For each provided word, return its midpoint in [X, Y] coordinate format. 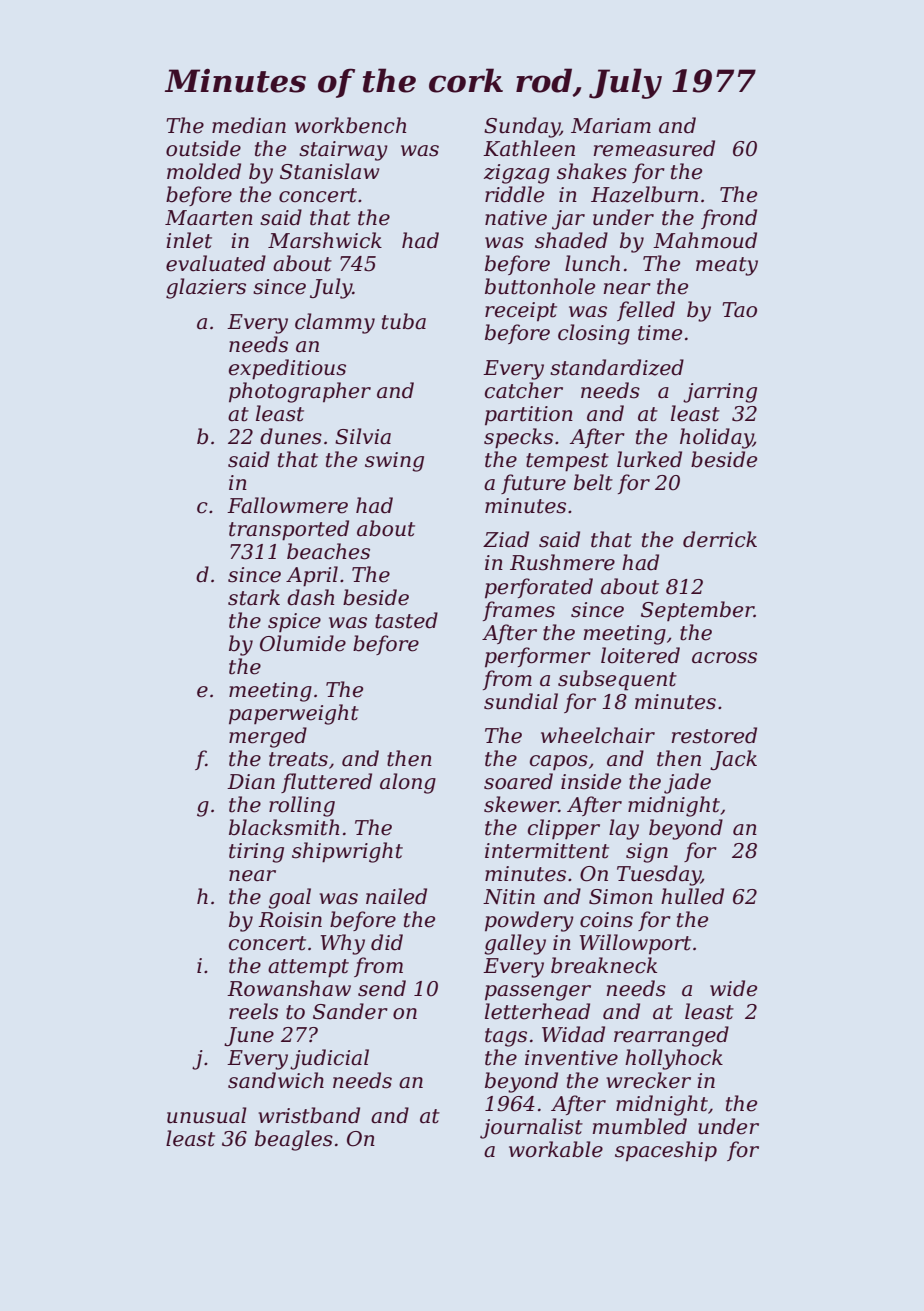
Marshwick [325, 240]
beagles [294, 1140]
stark [254, 597]
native [516, 218]
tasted [406, 620]
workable [556, 1149]
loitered [640, 655]
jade [687, 783]
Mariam [611, 126]
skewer [521, 804]
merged [268, 737]
